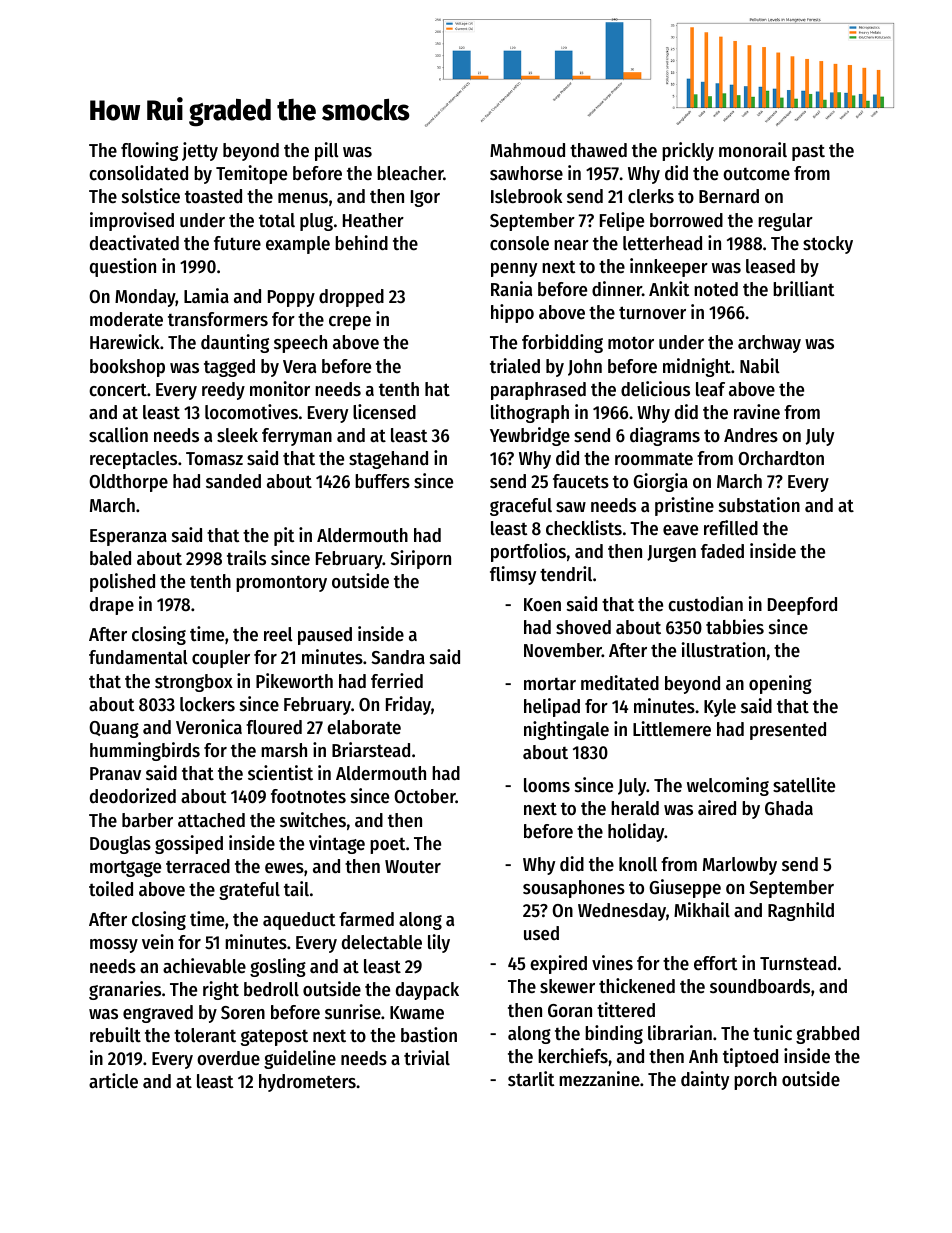  Describe the element at coordinates (828, 245) in the screenshot. I see `stocky` at that location.
